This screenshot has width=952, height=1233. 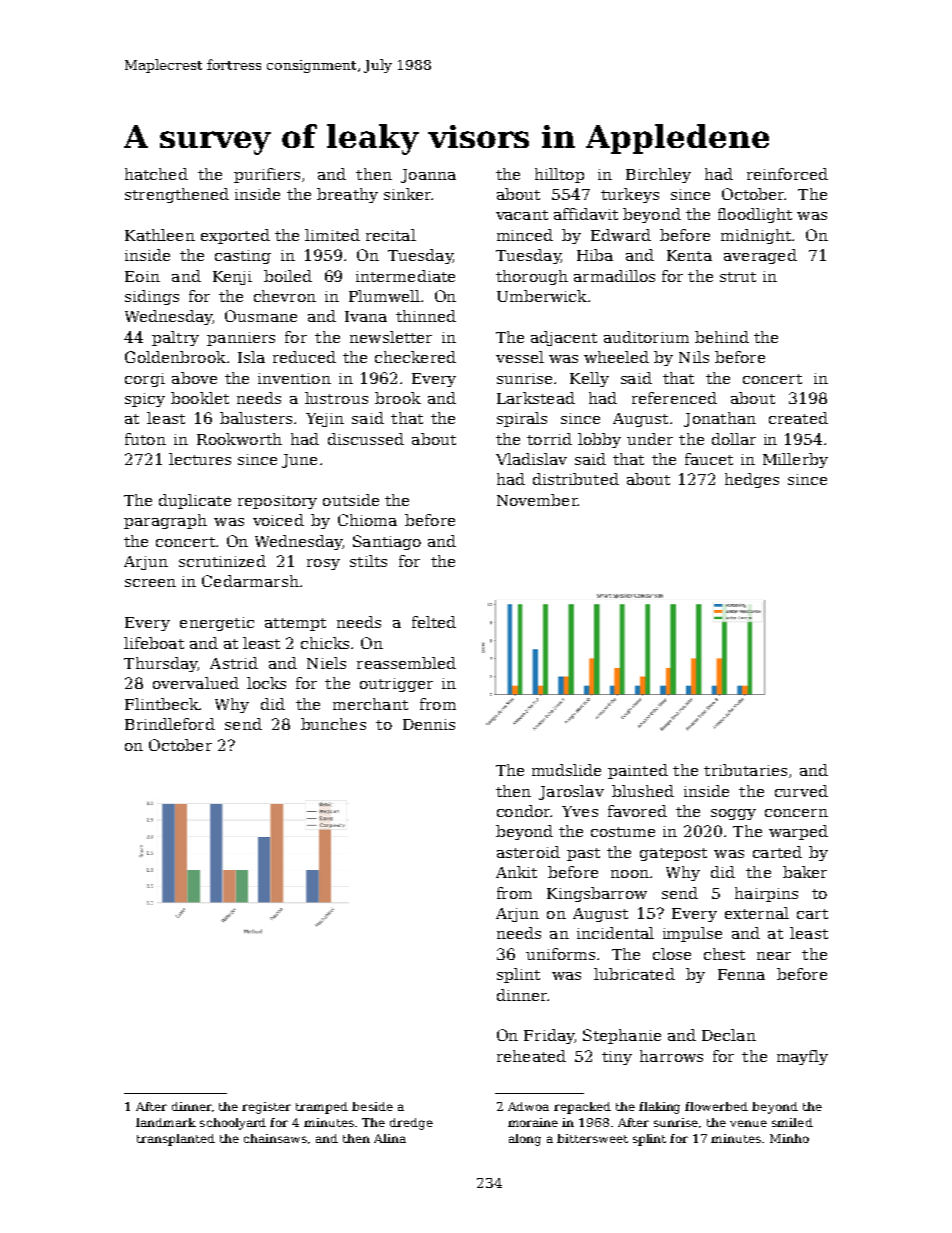 I want to click on distributed, so click(x=576, y=479).
